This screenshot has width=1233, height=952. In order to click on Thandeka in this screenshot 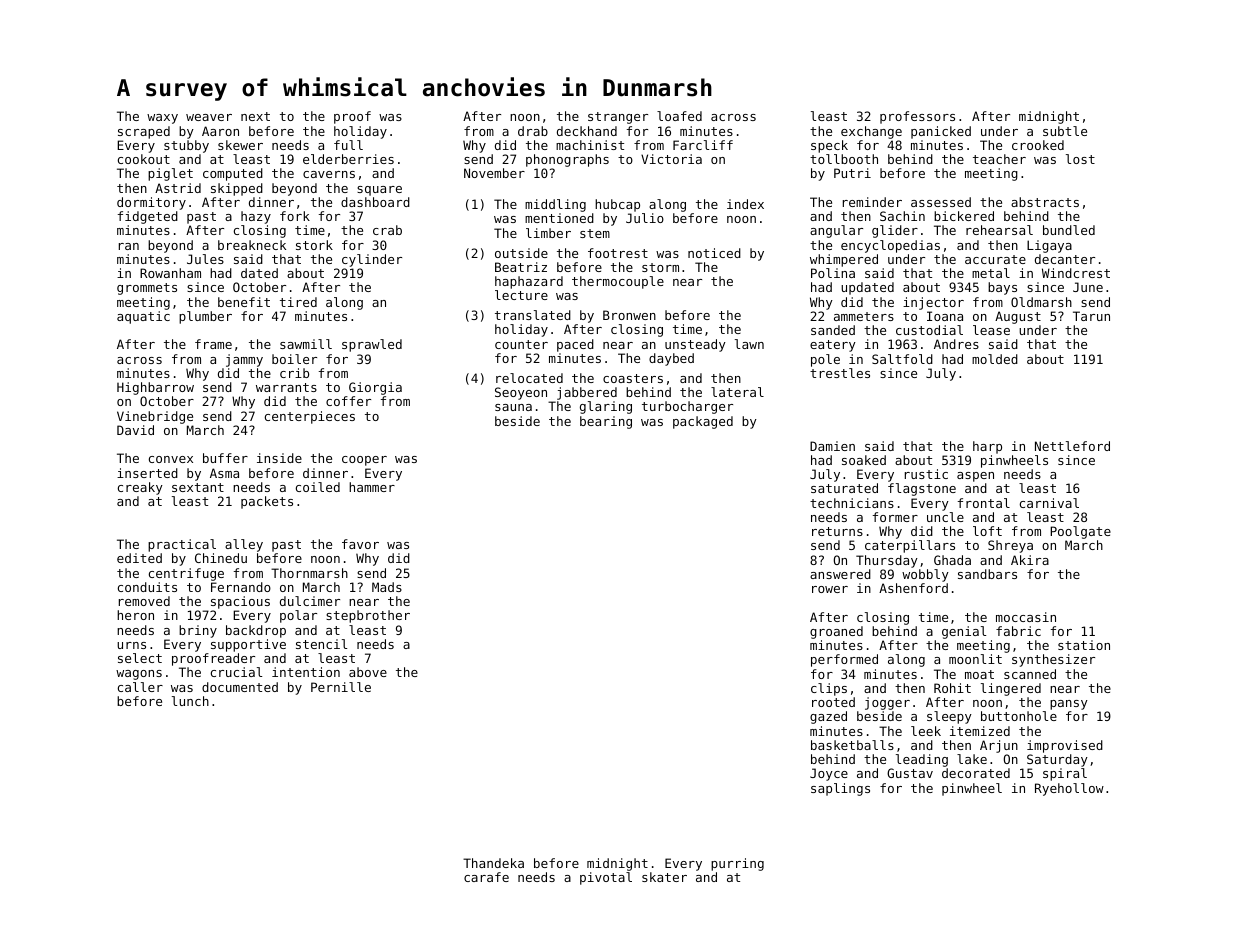, I will do `click(493, 863)`.
